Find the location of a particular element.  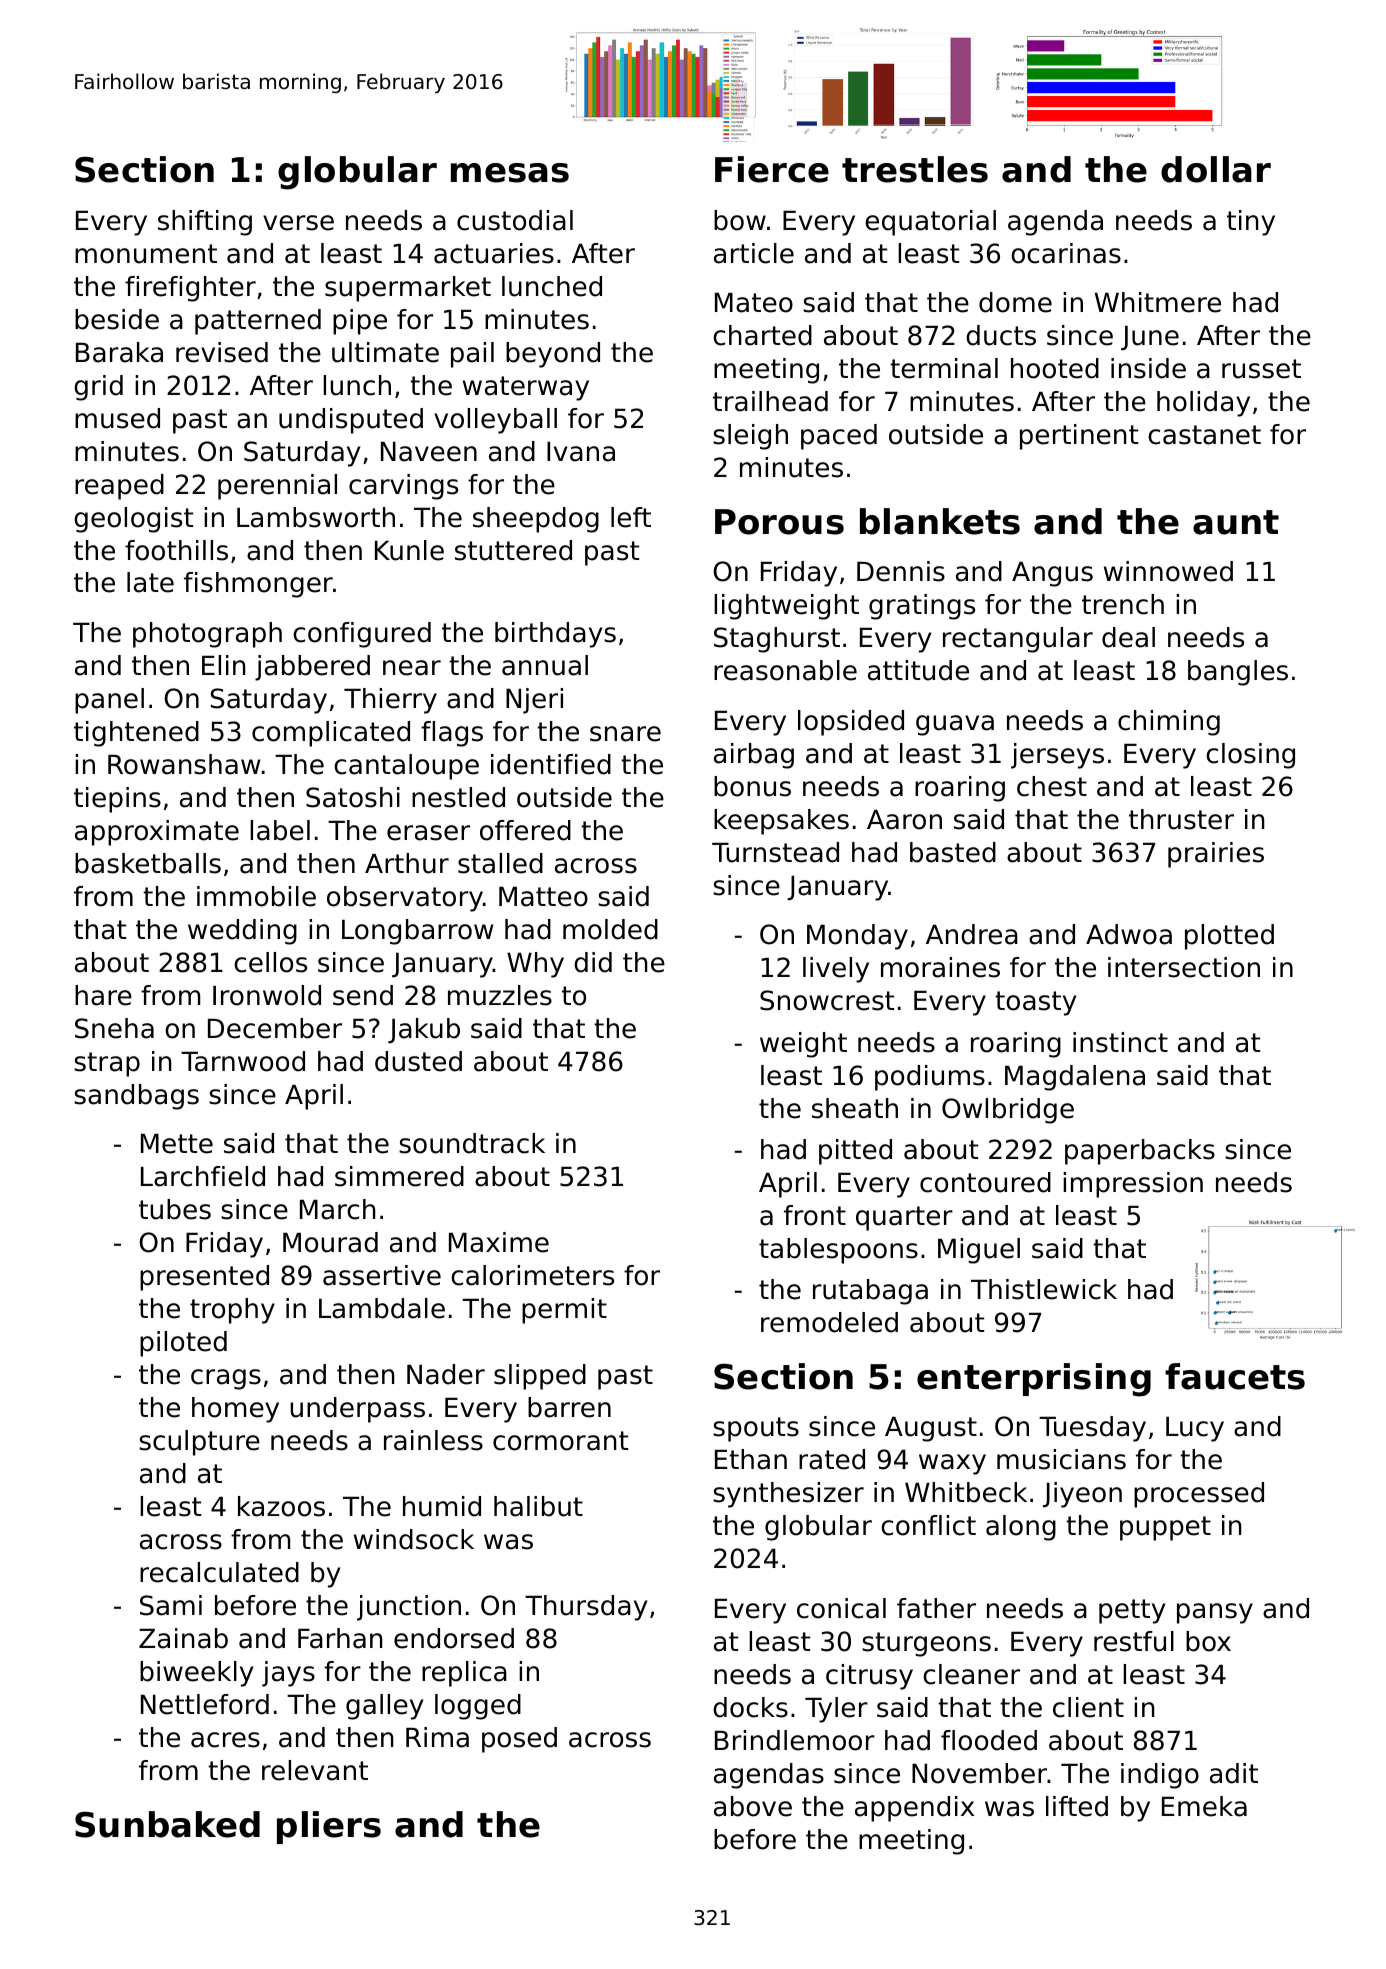

sheath is located at coordinates (855, 1108).
